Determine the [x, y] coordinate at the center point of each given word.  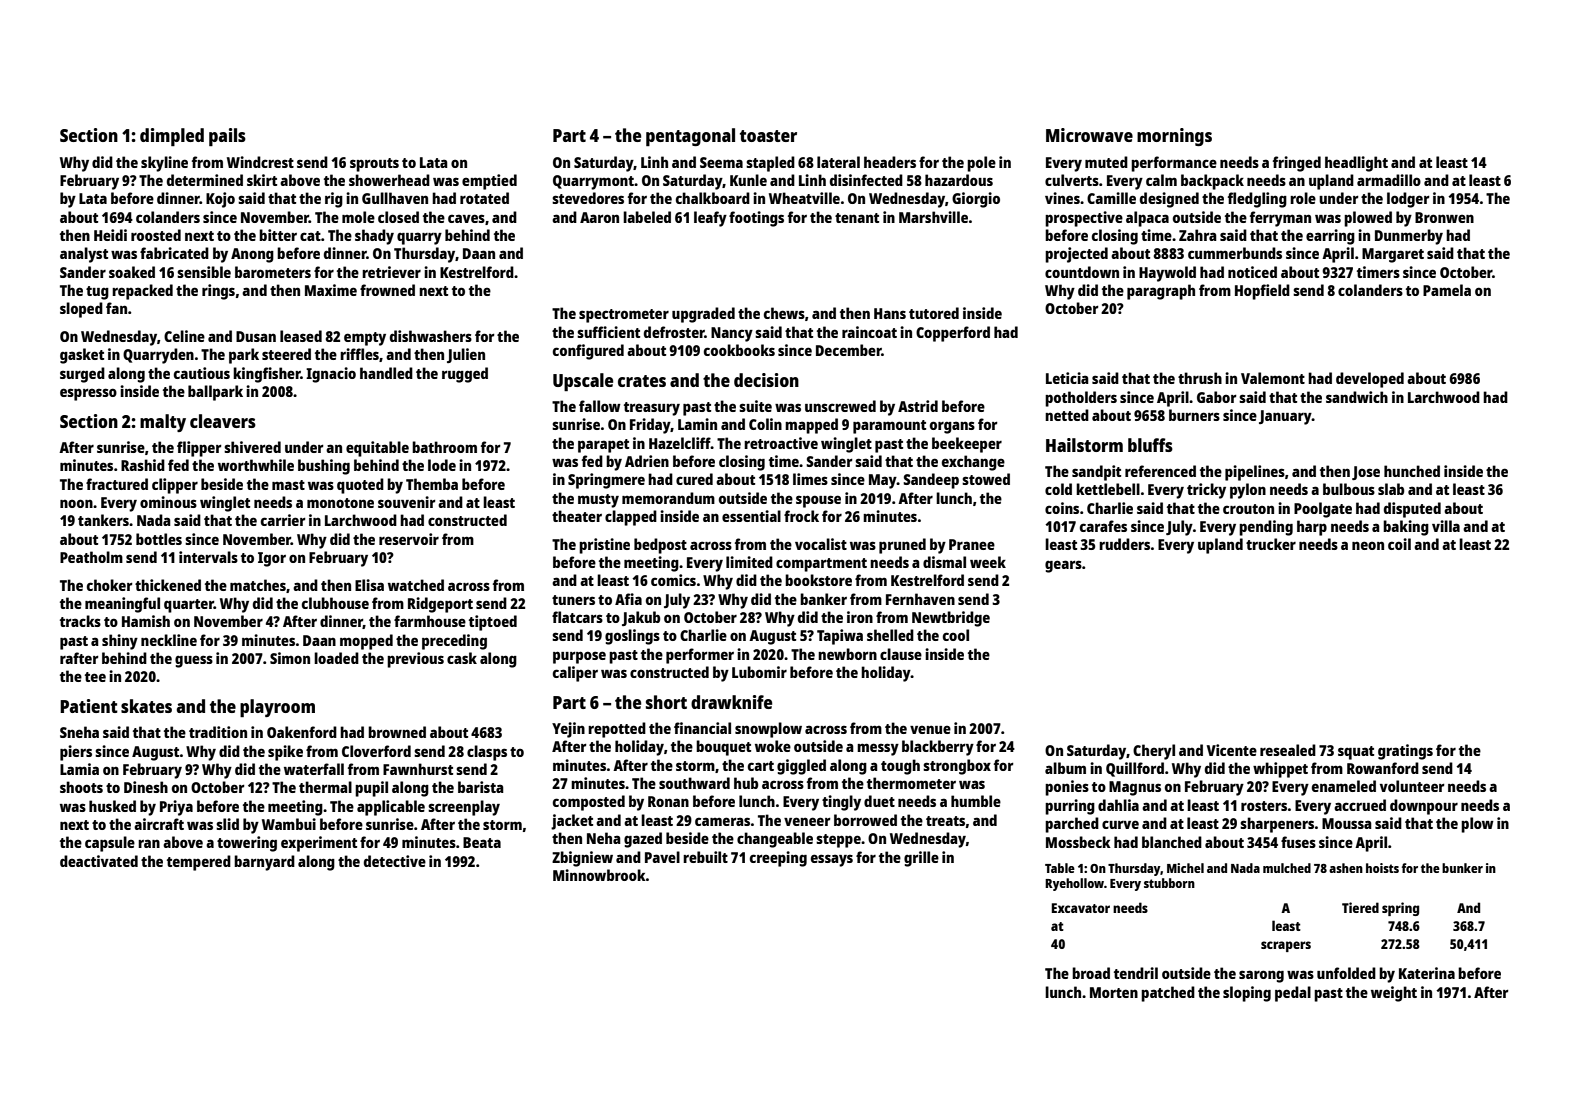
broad [1091, 973]
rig [334, 200]
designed [1169, 200]
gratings [1405, 752]
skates [146, 706]
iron [860, 617]
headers [890, 162]
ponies [1067, 788]
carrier [283, 520]
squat [1356, 753]
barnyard [264, 863]
